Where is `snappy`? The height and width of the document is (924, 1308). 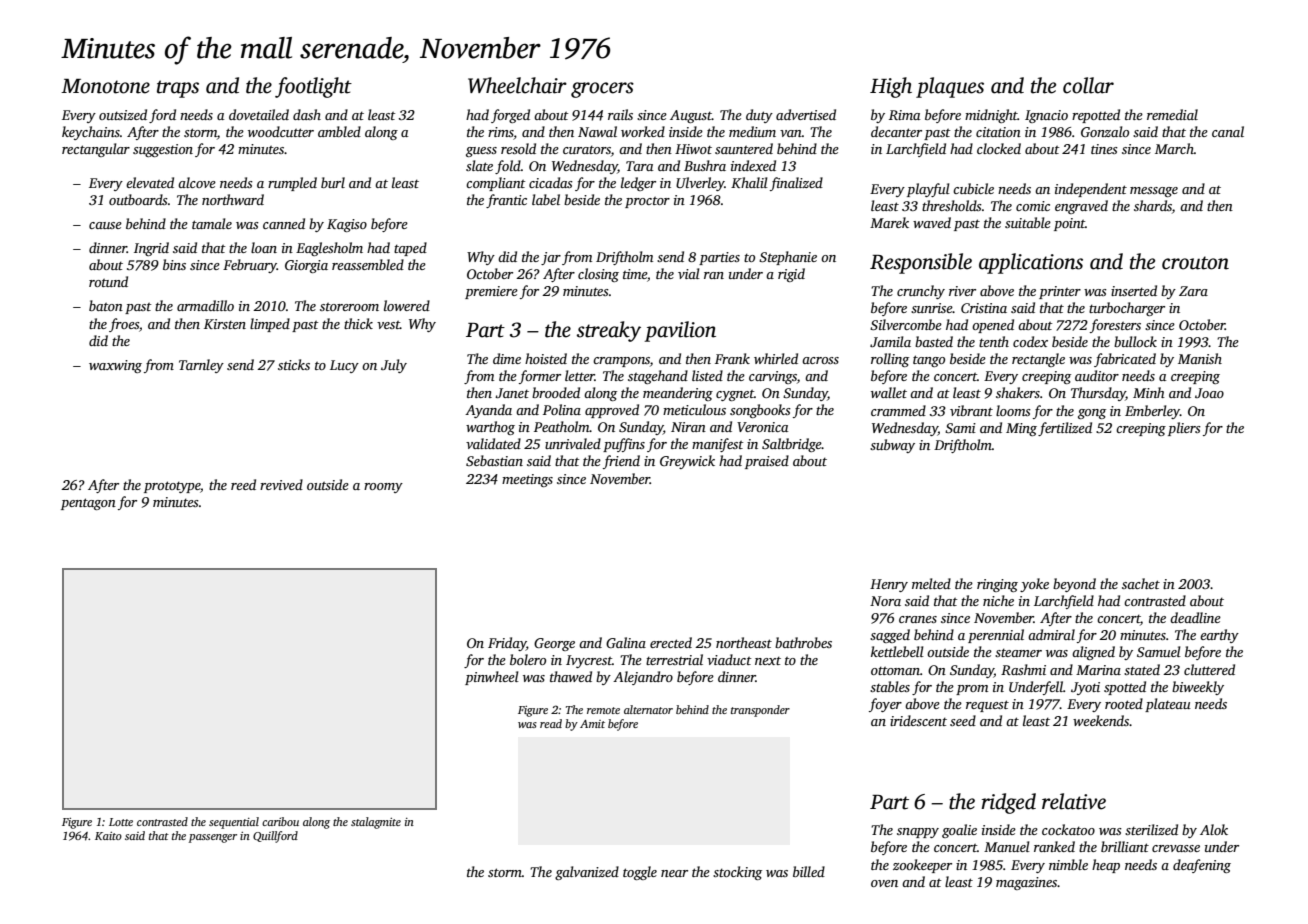
snappy is located at coordinates (918, 833).
